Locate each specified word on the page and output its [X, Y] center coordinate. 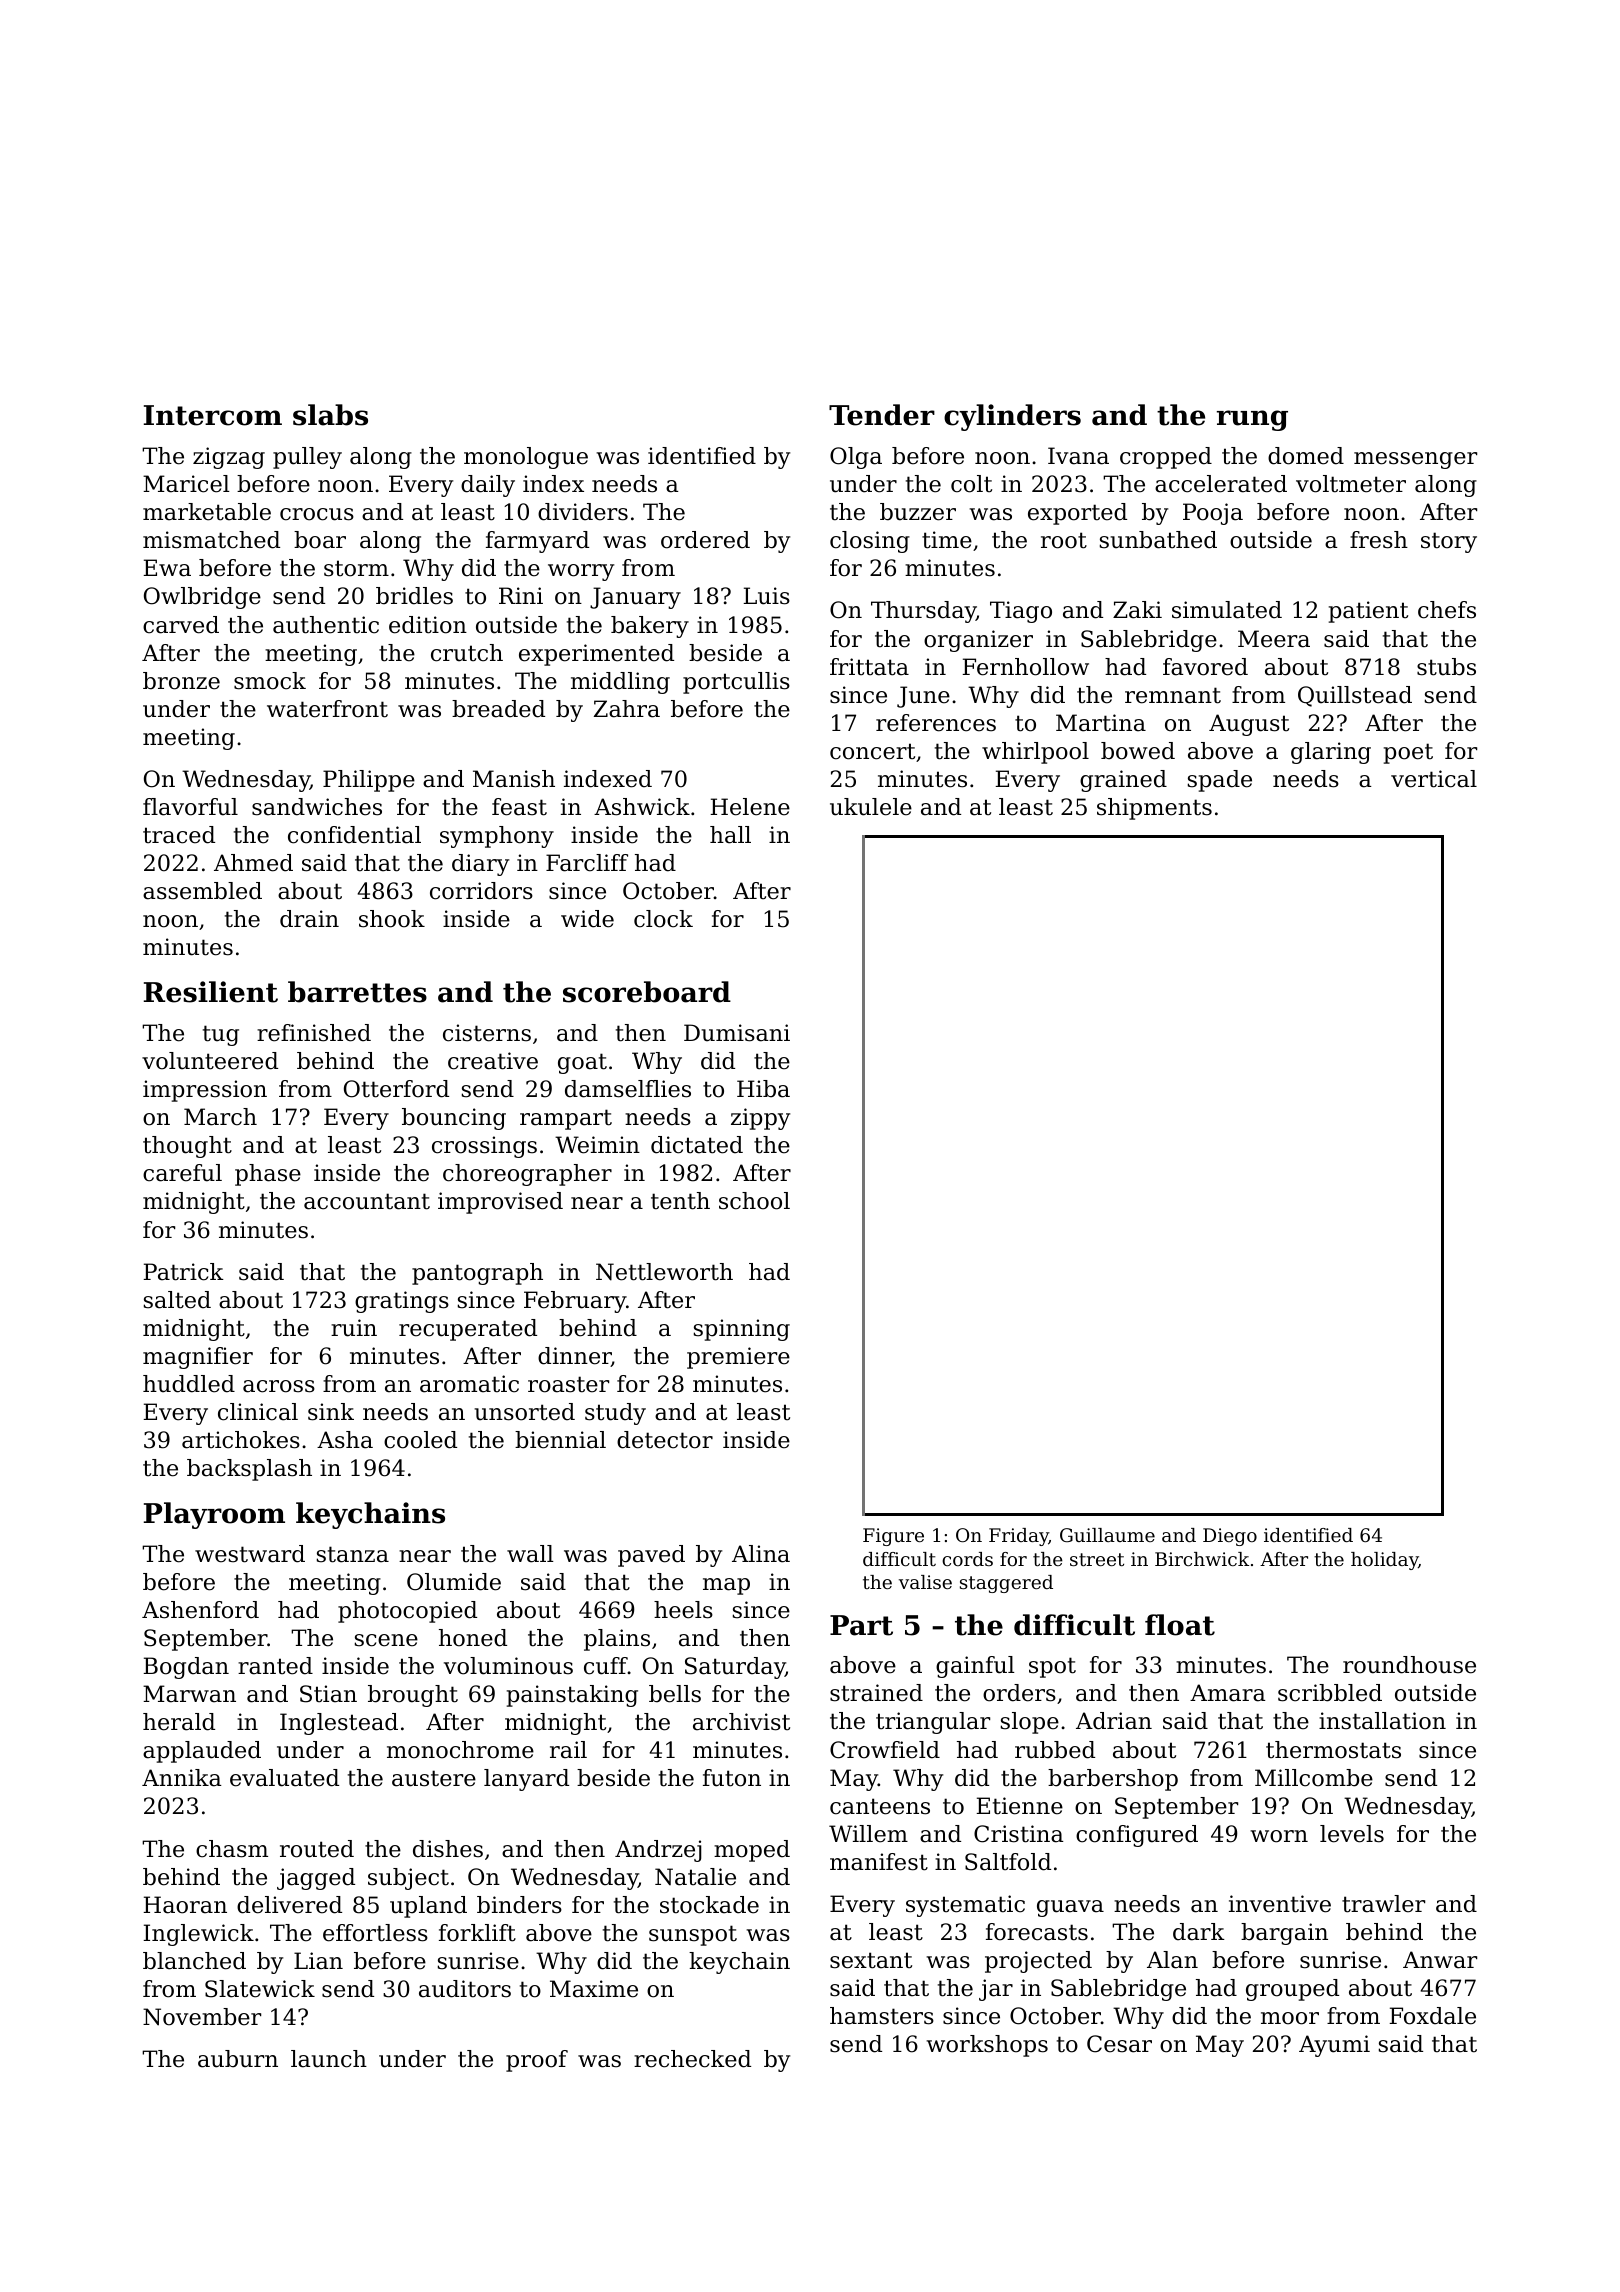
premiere [738, 1358]
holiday [1384, 1561]
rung [1252, 420]
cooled [420, 1440]
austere [434, 1778]
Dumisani [737, 1033]
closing [870, 542]
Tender [882, 415]
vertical [1434, 779]
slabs [330, 415]
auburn [238, 2059]
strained [876, 1693]
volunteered [210, 1061]
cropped [1166, 458]
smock [270, 681]
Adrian [1114, 1721]
